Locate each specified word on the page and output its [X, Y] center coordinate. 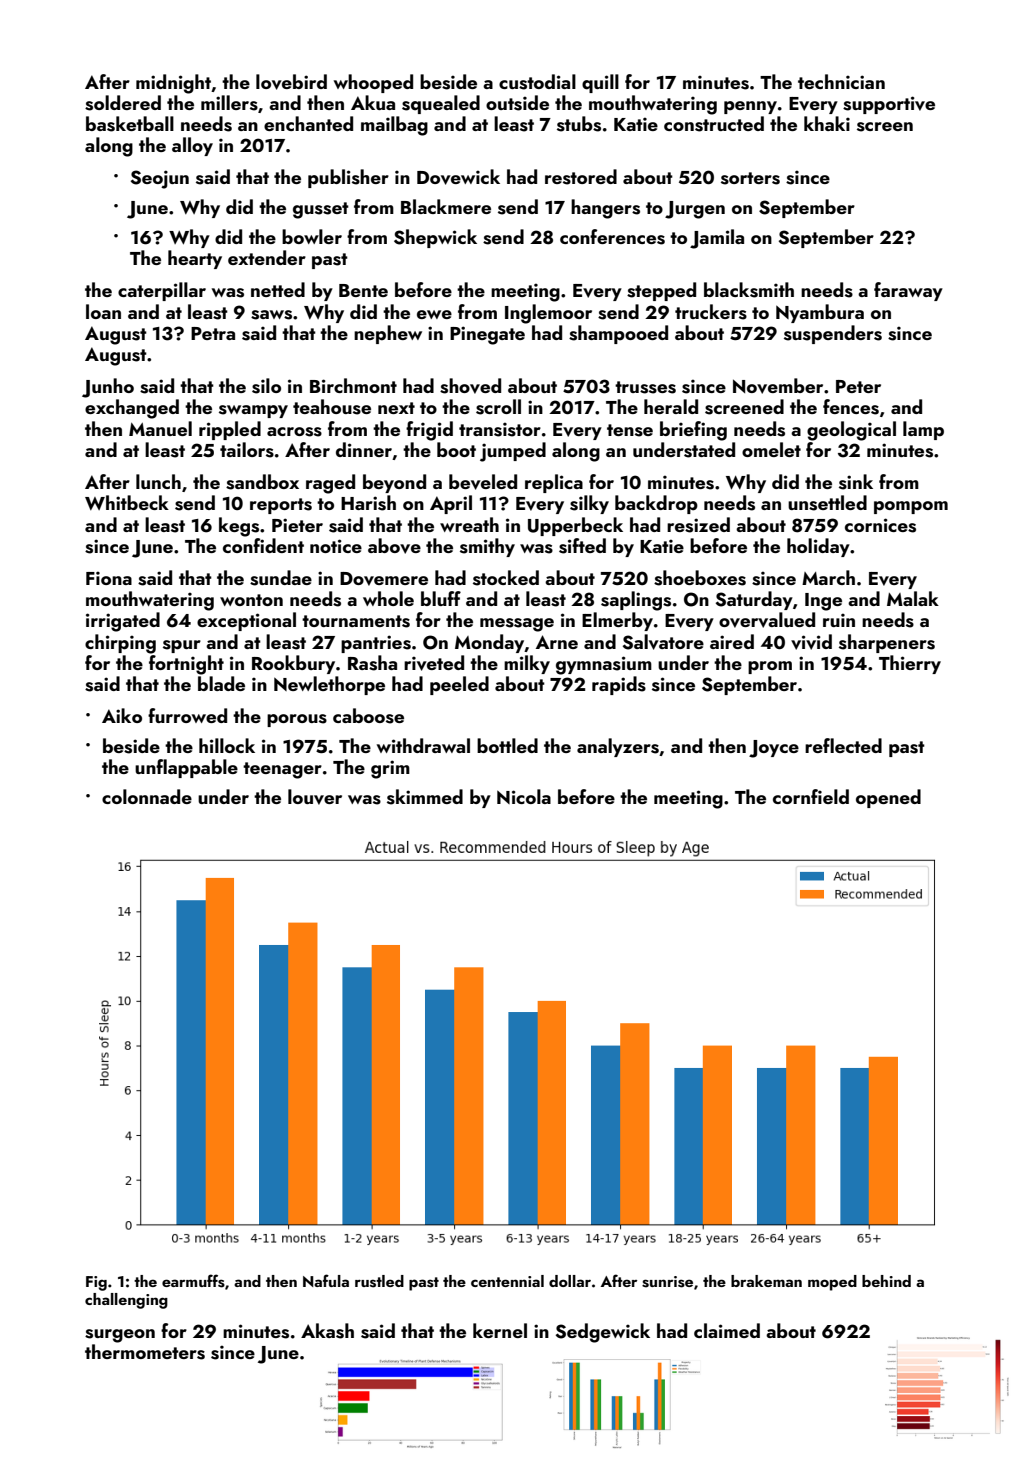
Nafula [326, 1280]
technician [841, 81]
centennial [507, 1281]
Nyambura [820, 313]
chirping [120, 644]
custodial [537, 82]
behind [886, 1281]
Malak [913, 598]
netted [278, 289]
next [396, 408]
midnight [173, 84]
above [394, 546]
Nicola [524, 796]
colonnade [147, 796]
